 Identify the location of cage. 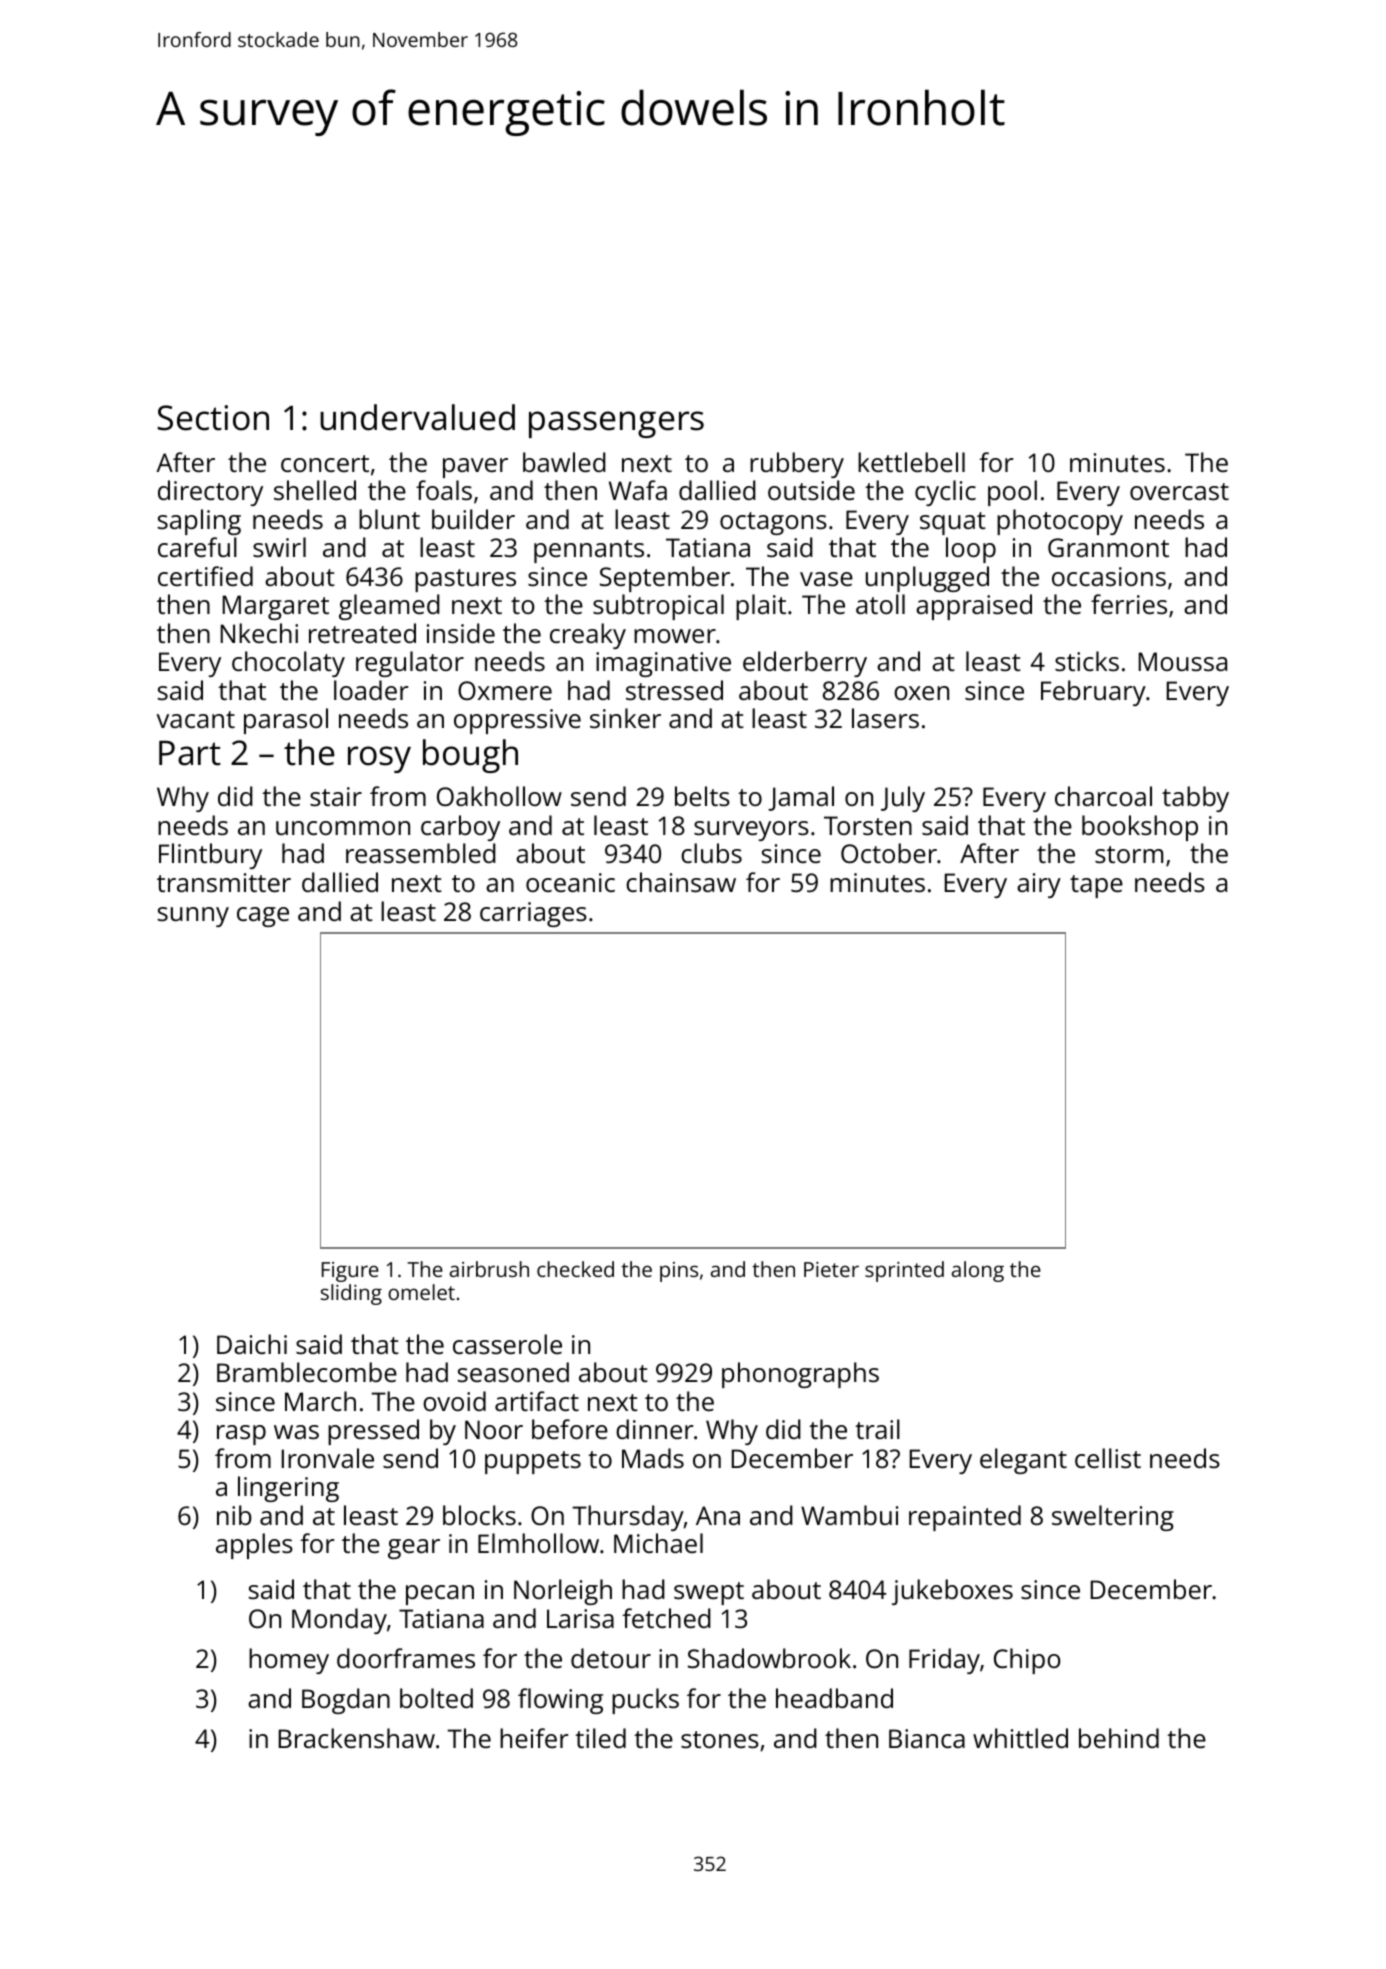
(263, 917).
